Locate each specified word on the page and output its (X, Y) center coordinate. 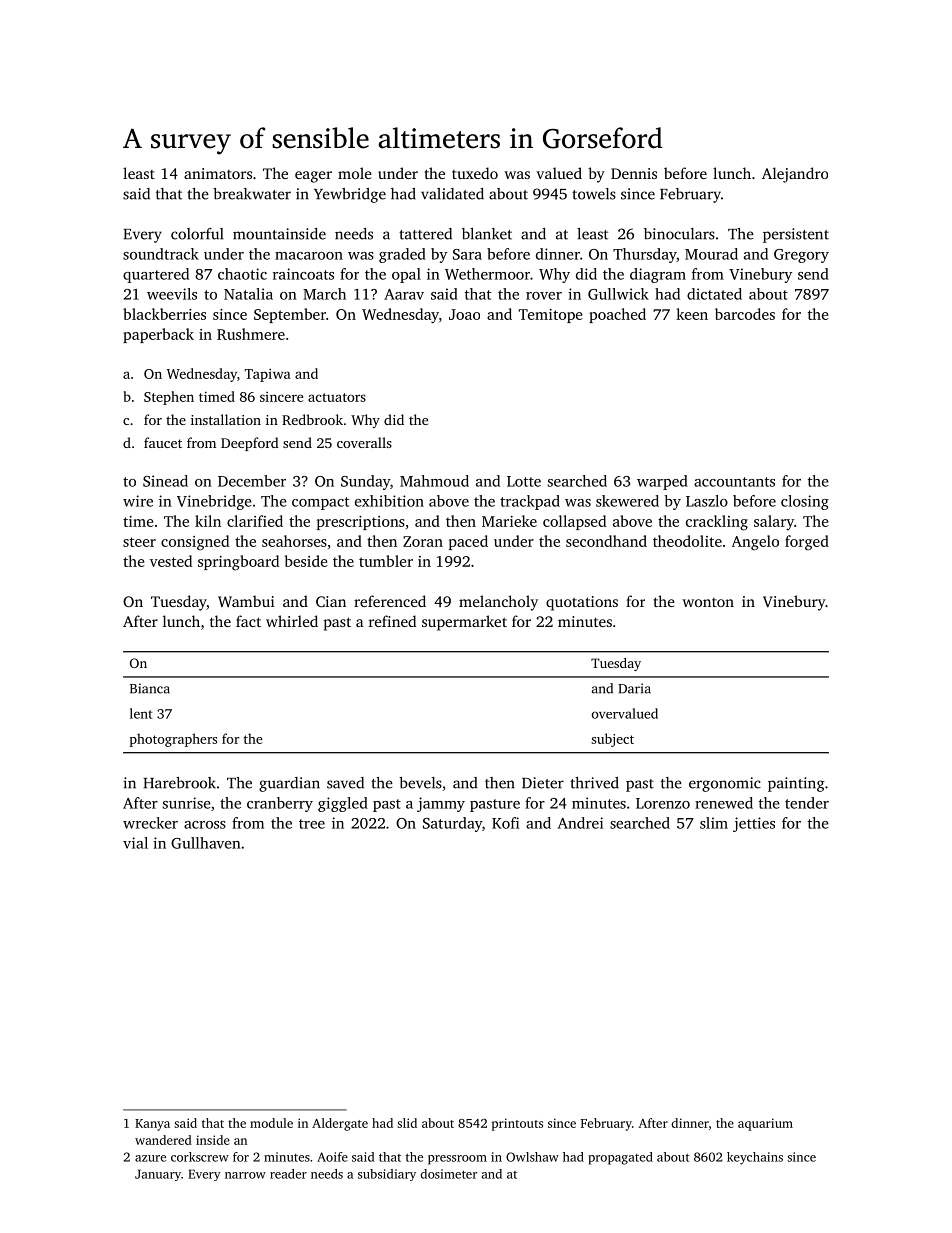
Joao (464, 314)
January (158, 1175)
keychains (755, 1158)
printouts (517, 1124)
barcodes (745, 314)
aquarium (765, 1124)
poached (617, 315)
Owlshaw (532, 1157)
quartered (156, 275)
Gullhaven (206, 843)
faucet (163, 442)
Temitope (550, 316)
